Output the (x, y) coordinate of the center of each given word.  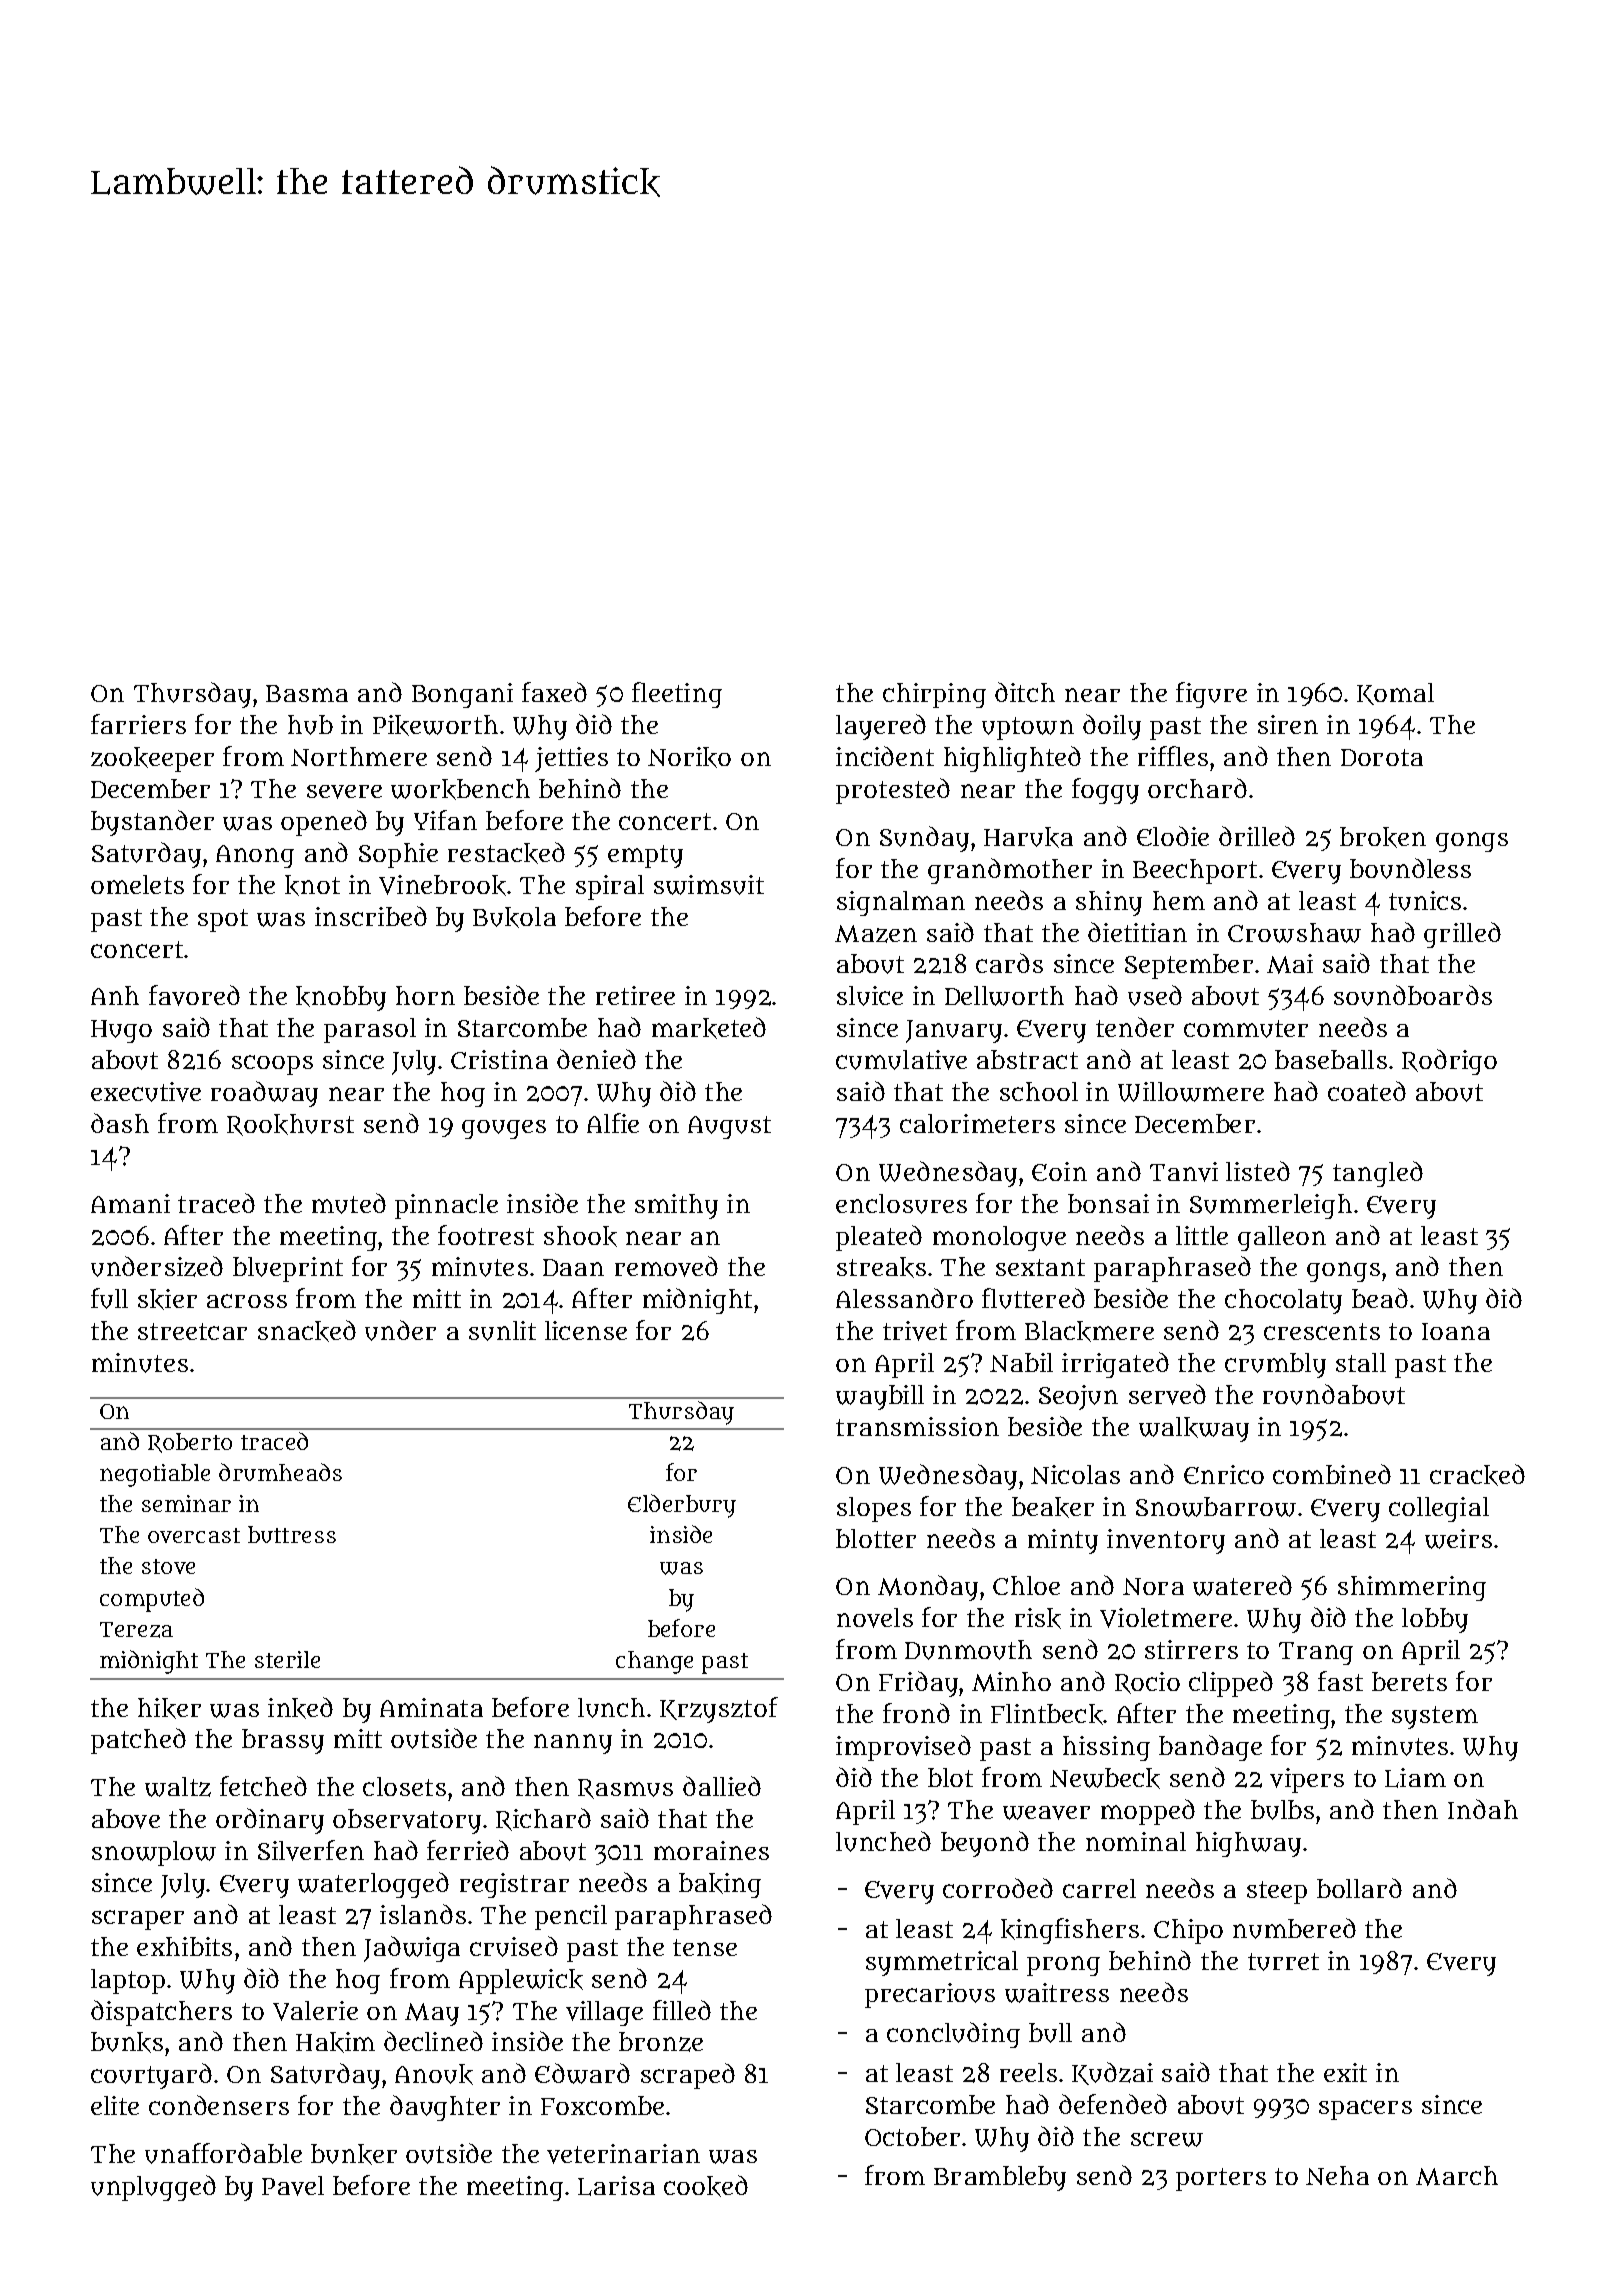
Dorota (1382, 757)
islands (423, 1914)
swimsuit (709, 885)
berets (1409, 1681)
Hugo (121, 1031)
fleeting (677, 695)
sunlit (502, 1331)
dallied (722, 1786)
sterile (287, 1659)
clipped (1231, 1684)
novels (875, 1618)
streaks (881, 1267)
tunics (1425, 901)
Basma (307, 693)
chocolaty (1283, 1301)
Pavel (293, 2186)
